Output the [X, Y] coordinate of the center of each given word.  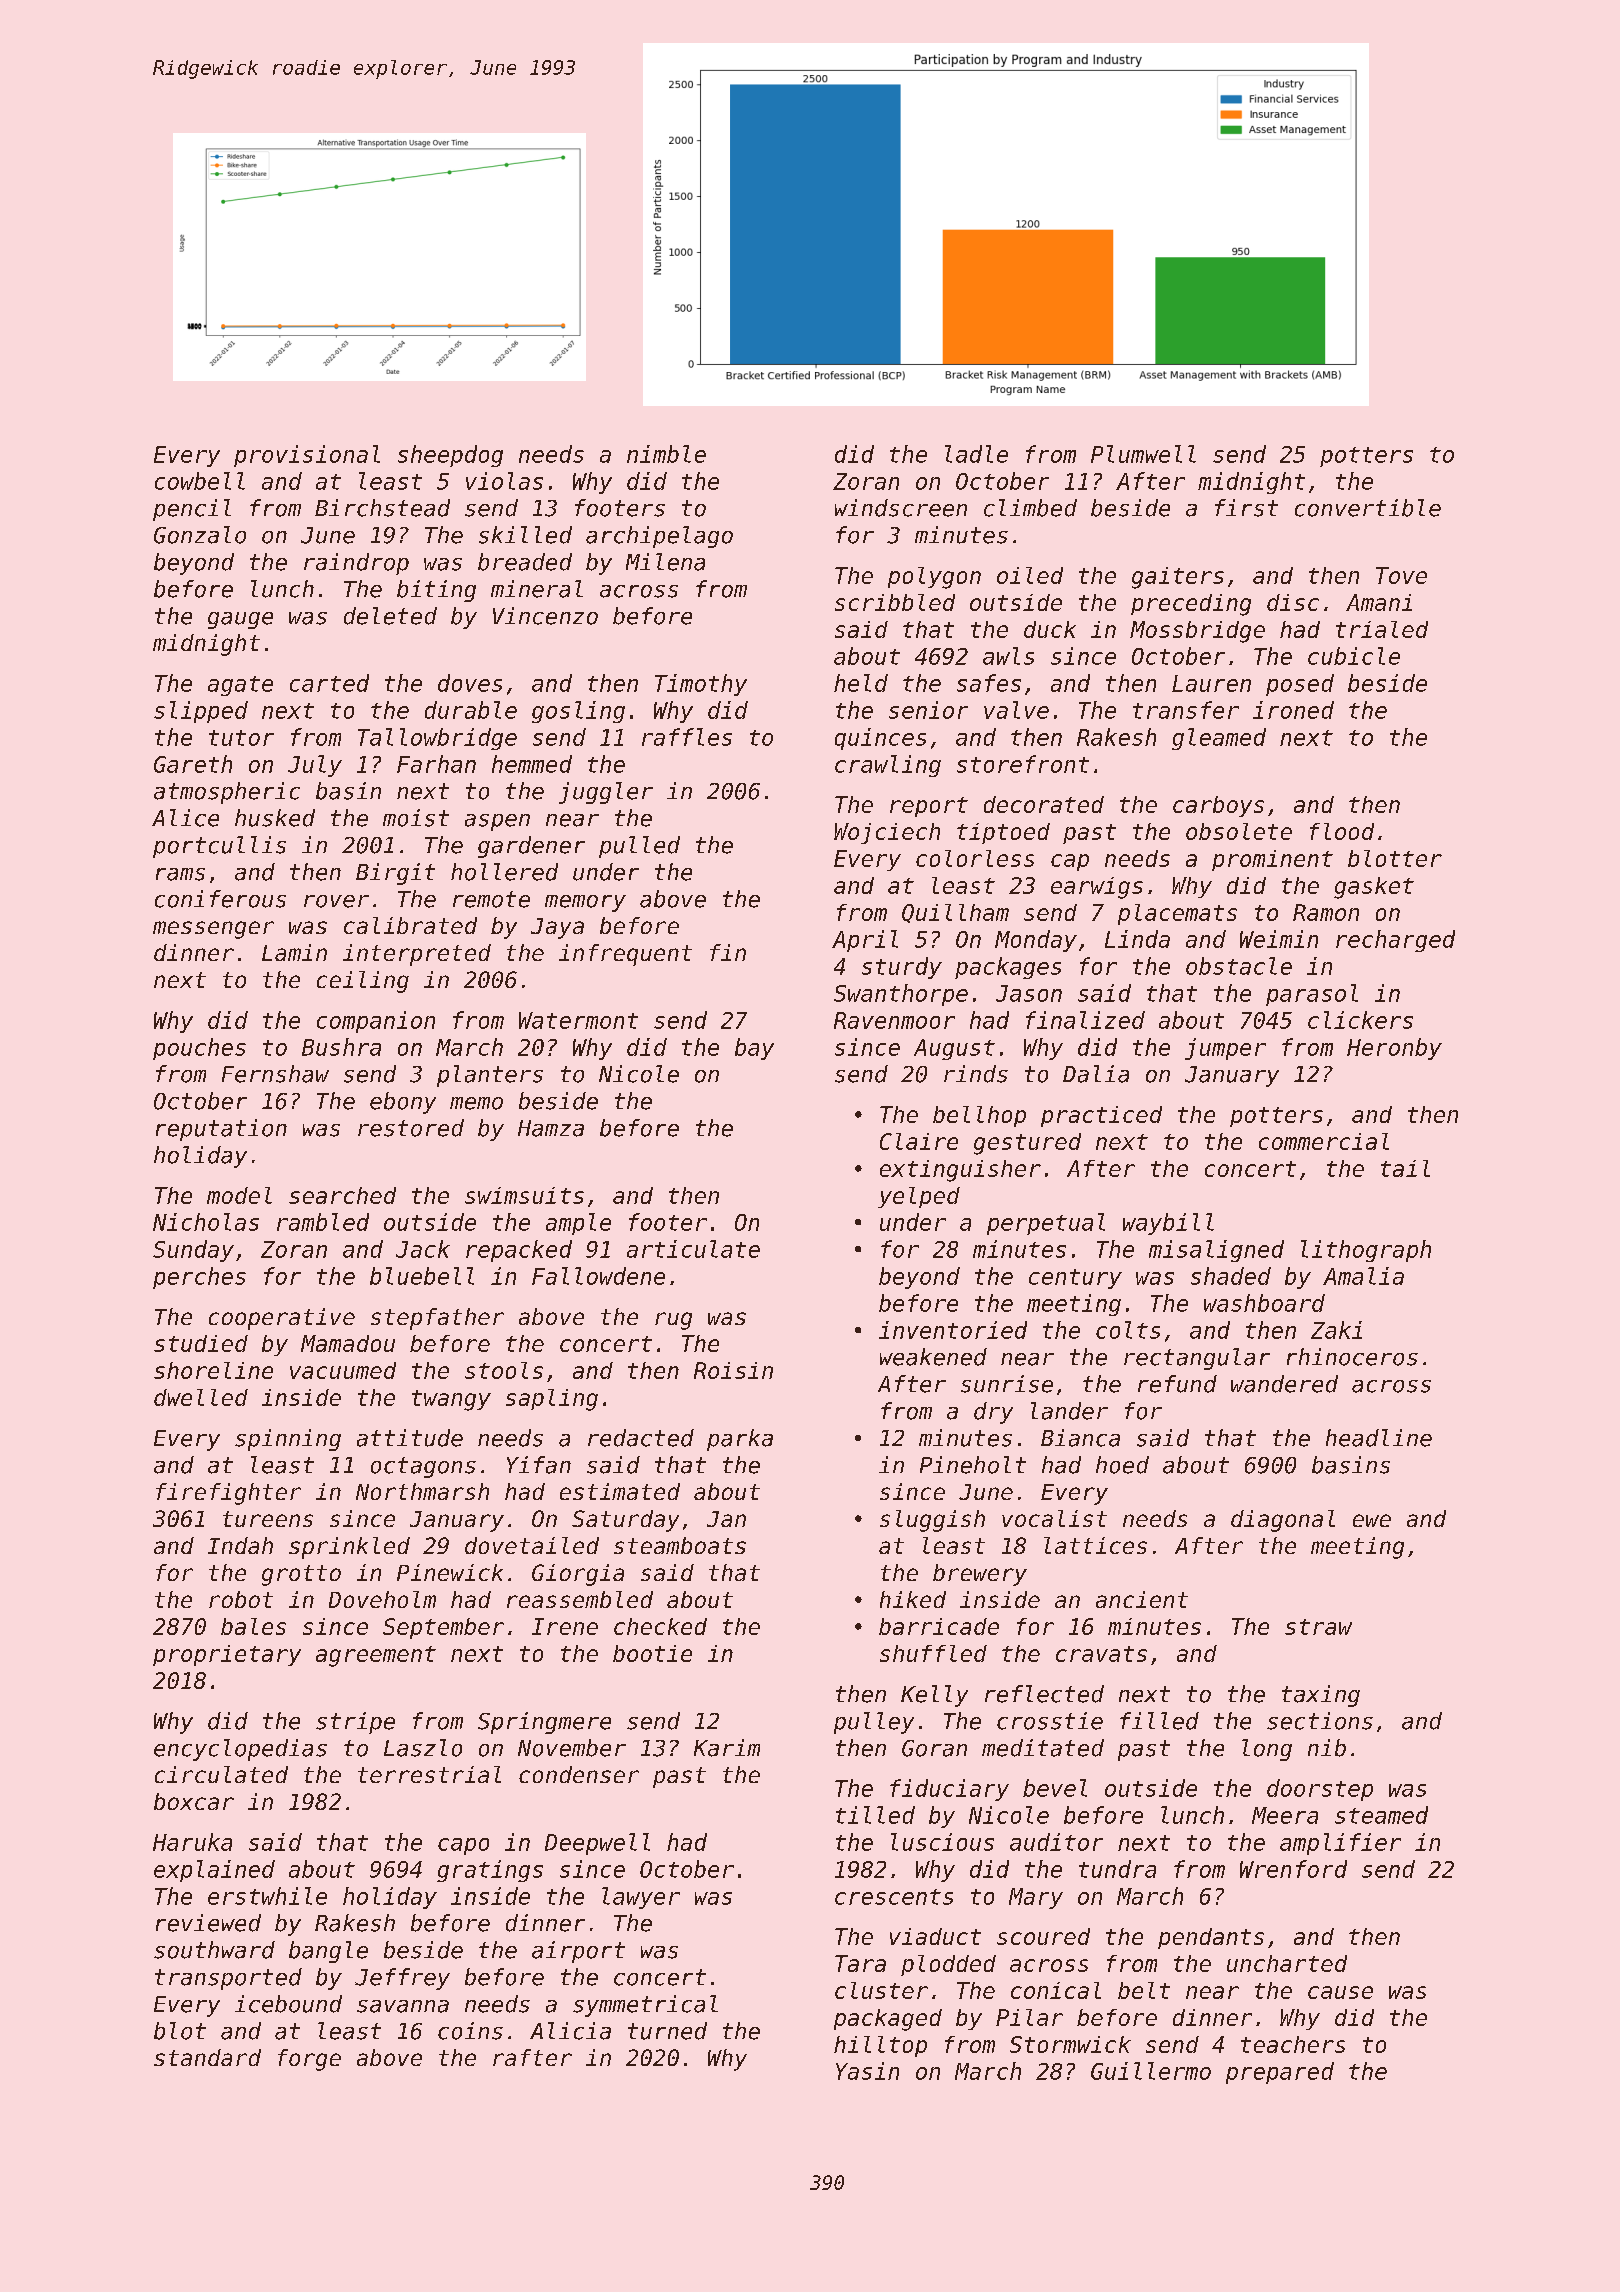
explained [214, 1871]
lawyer [641, 1898]
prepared [1280, 2073]
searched [342, 1195]
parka [740, 1440]
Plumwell [1143, 454]
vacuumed [343, 1370]
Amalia [1363, 1276]
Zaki [1336, 1330]
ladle [976, 454]
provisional [307, 456]
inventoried [953, 1330]
